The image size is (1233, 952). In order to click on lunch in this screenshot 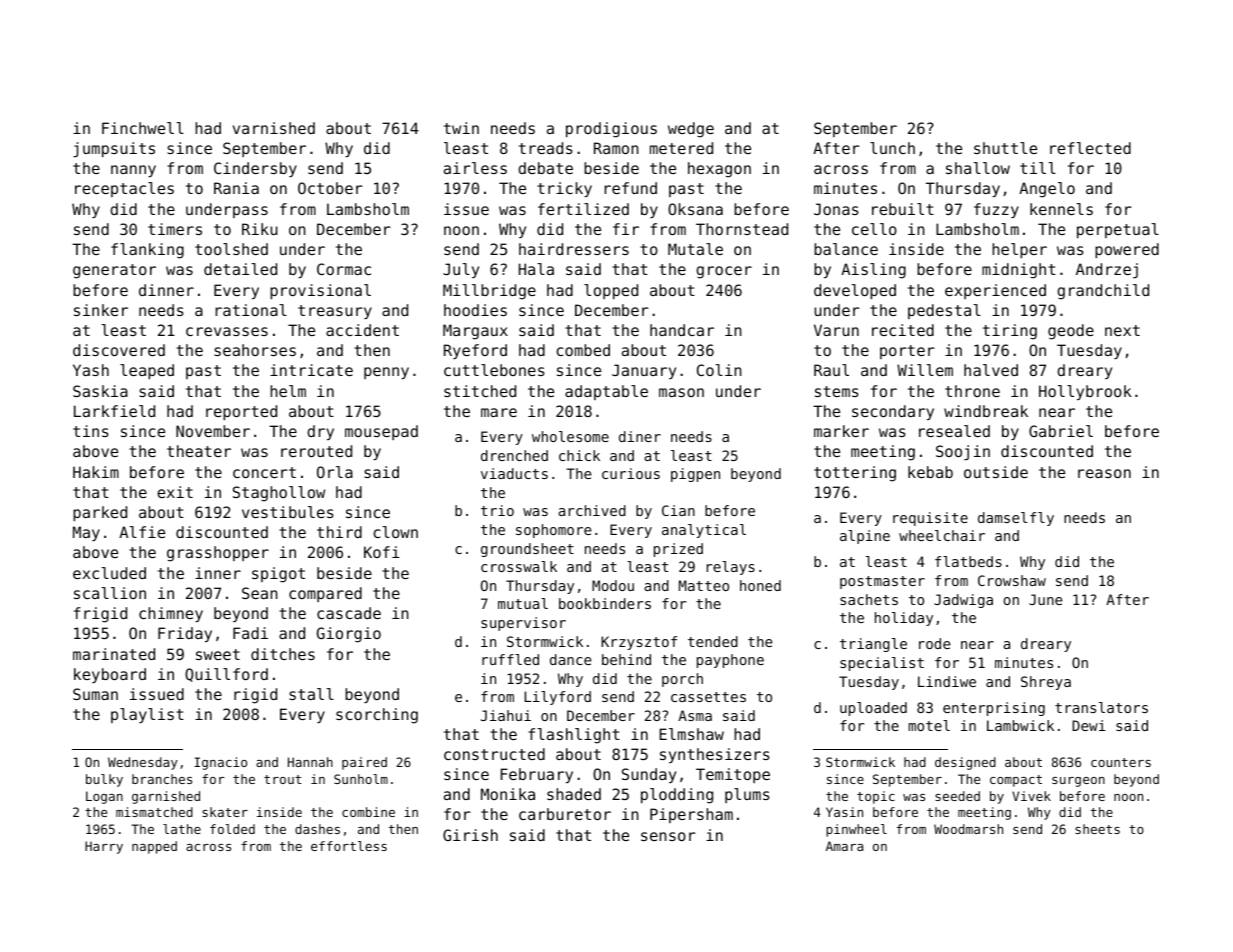, I will do `click(892, 148)`.
